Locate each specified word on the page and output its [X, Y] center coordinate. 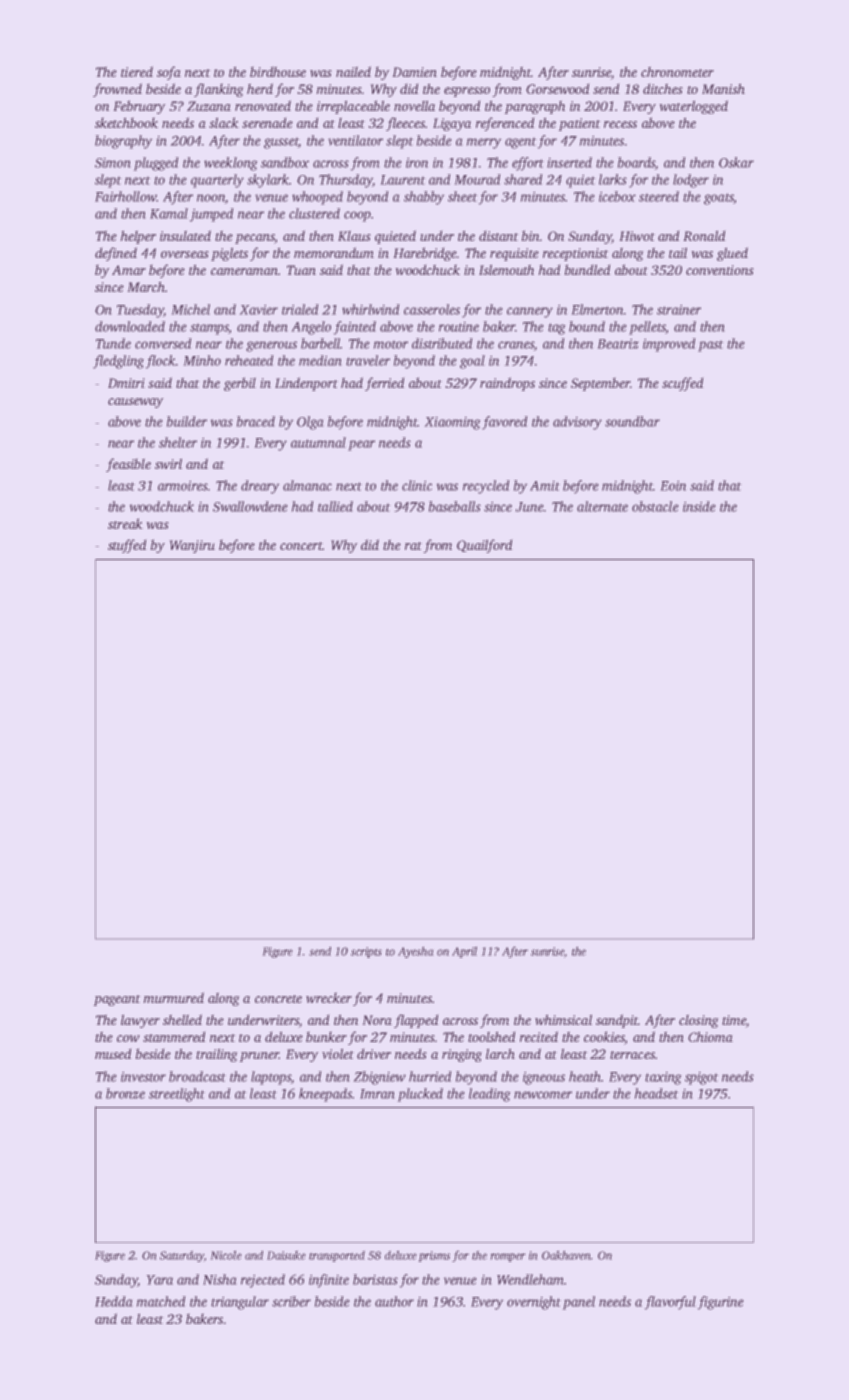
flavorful [670, 1303]
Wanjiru [192, 546]
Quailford [485, 546]
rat [413, 546]
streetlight [177, 1095]
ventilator [355, 140]
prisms [434, 1256]
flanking [219, 90]
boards [636, 163]
